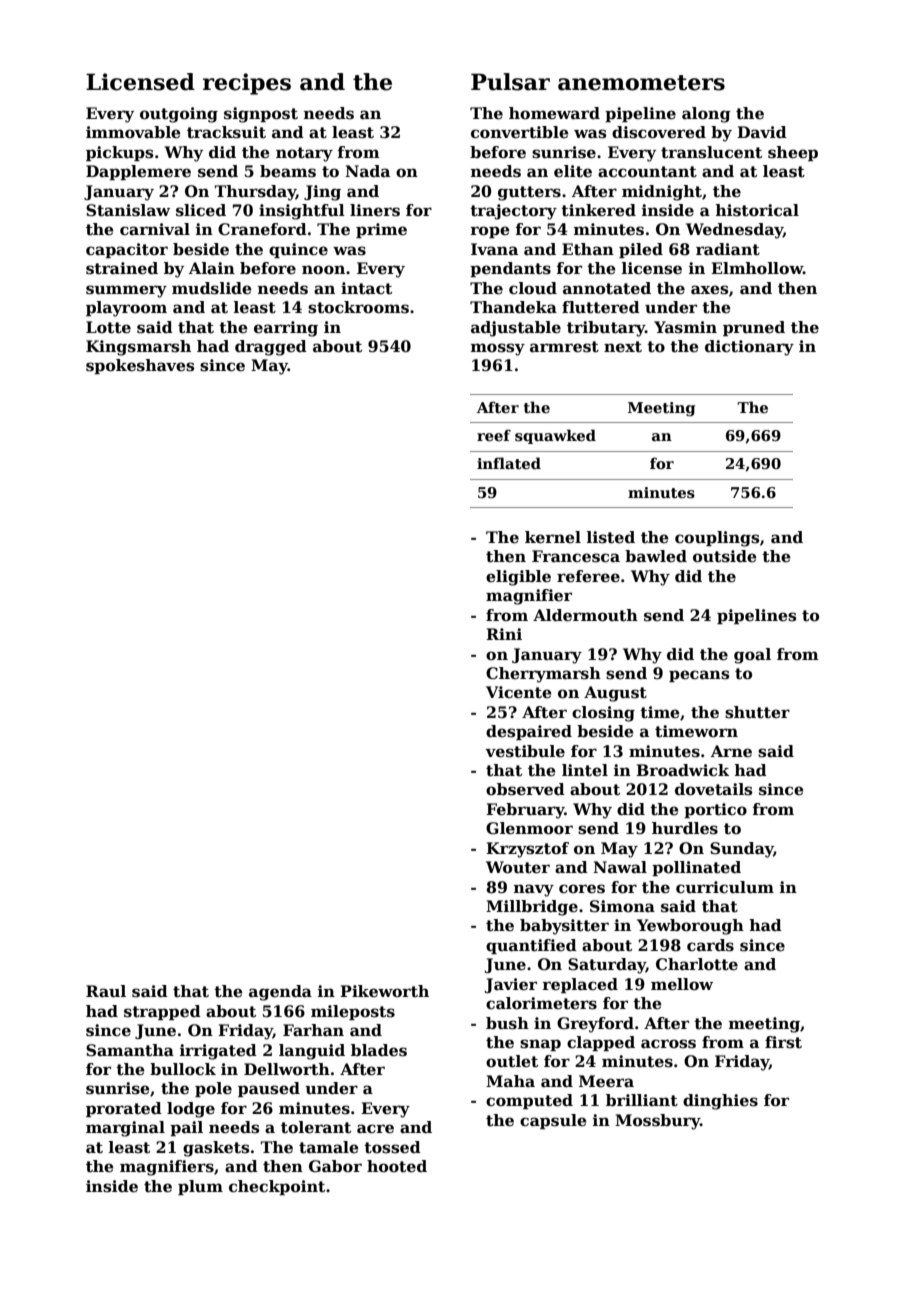 This image has height=1316, width=908. What do you see at coordinates (757, 210) in the image?
I see `historical` at bounding box center [757, 210].
